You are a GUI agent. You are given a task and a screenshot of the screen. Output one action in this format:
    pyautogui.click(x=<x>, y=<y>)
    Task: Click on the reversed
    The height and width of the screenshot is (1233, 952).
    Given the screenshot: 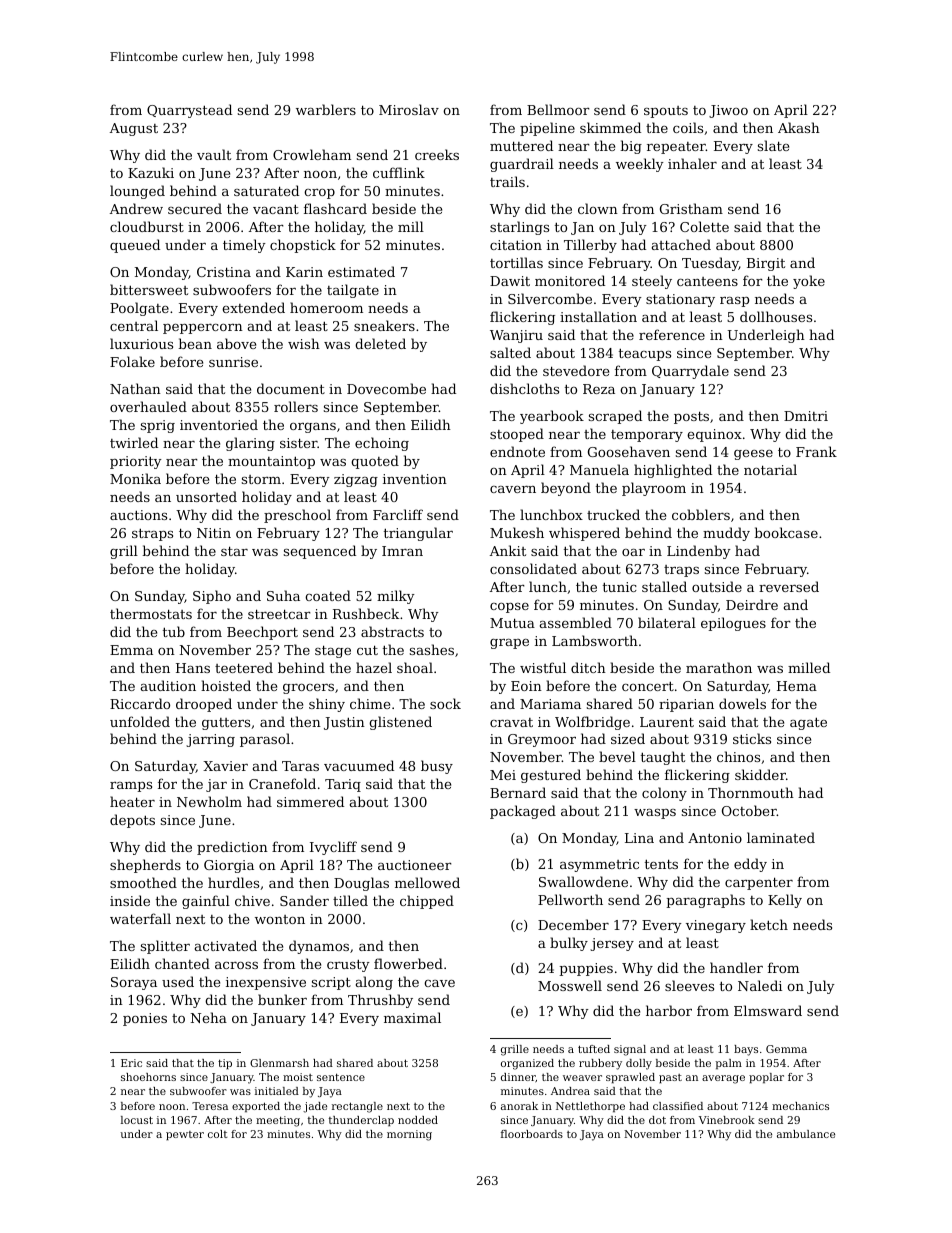 What is the action you would take?
    pyautogui.click(x=789, y=586)
